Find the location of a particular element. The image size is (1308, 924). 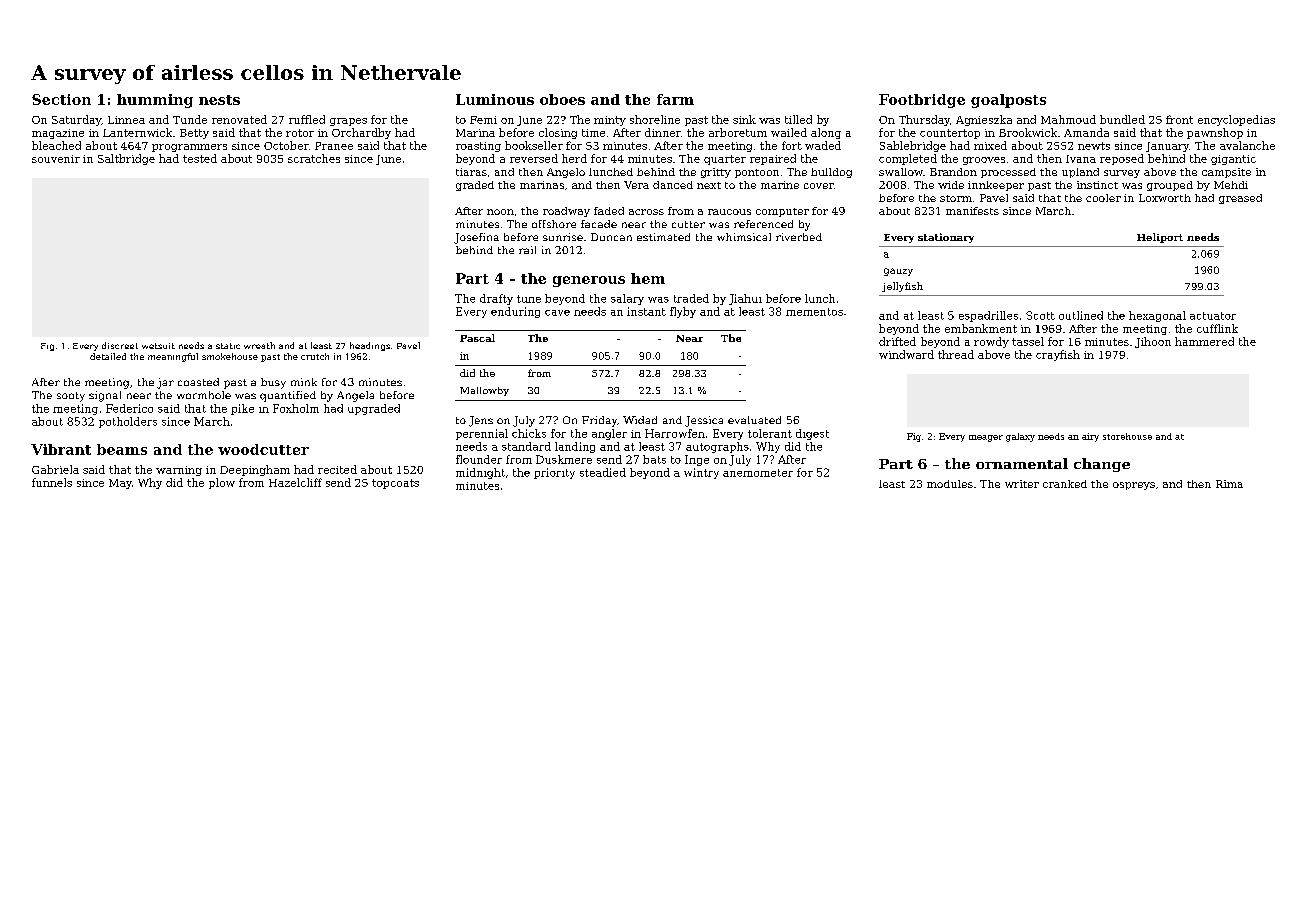

wintry is located at coordinates (701, 473).
